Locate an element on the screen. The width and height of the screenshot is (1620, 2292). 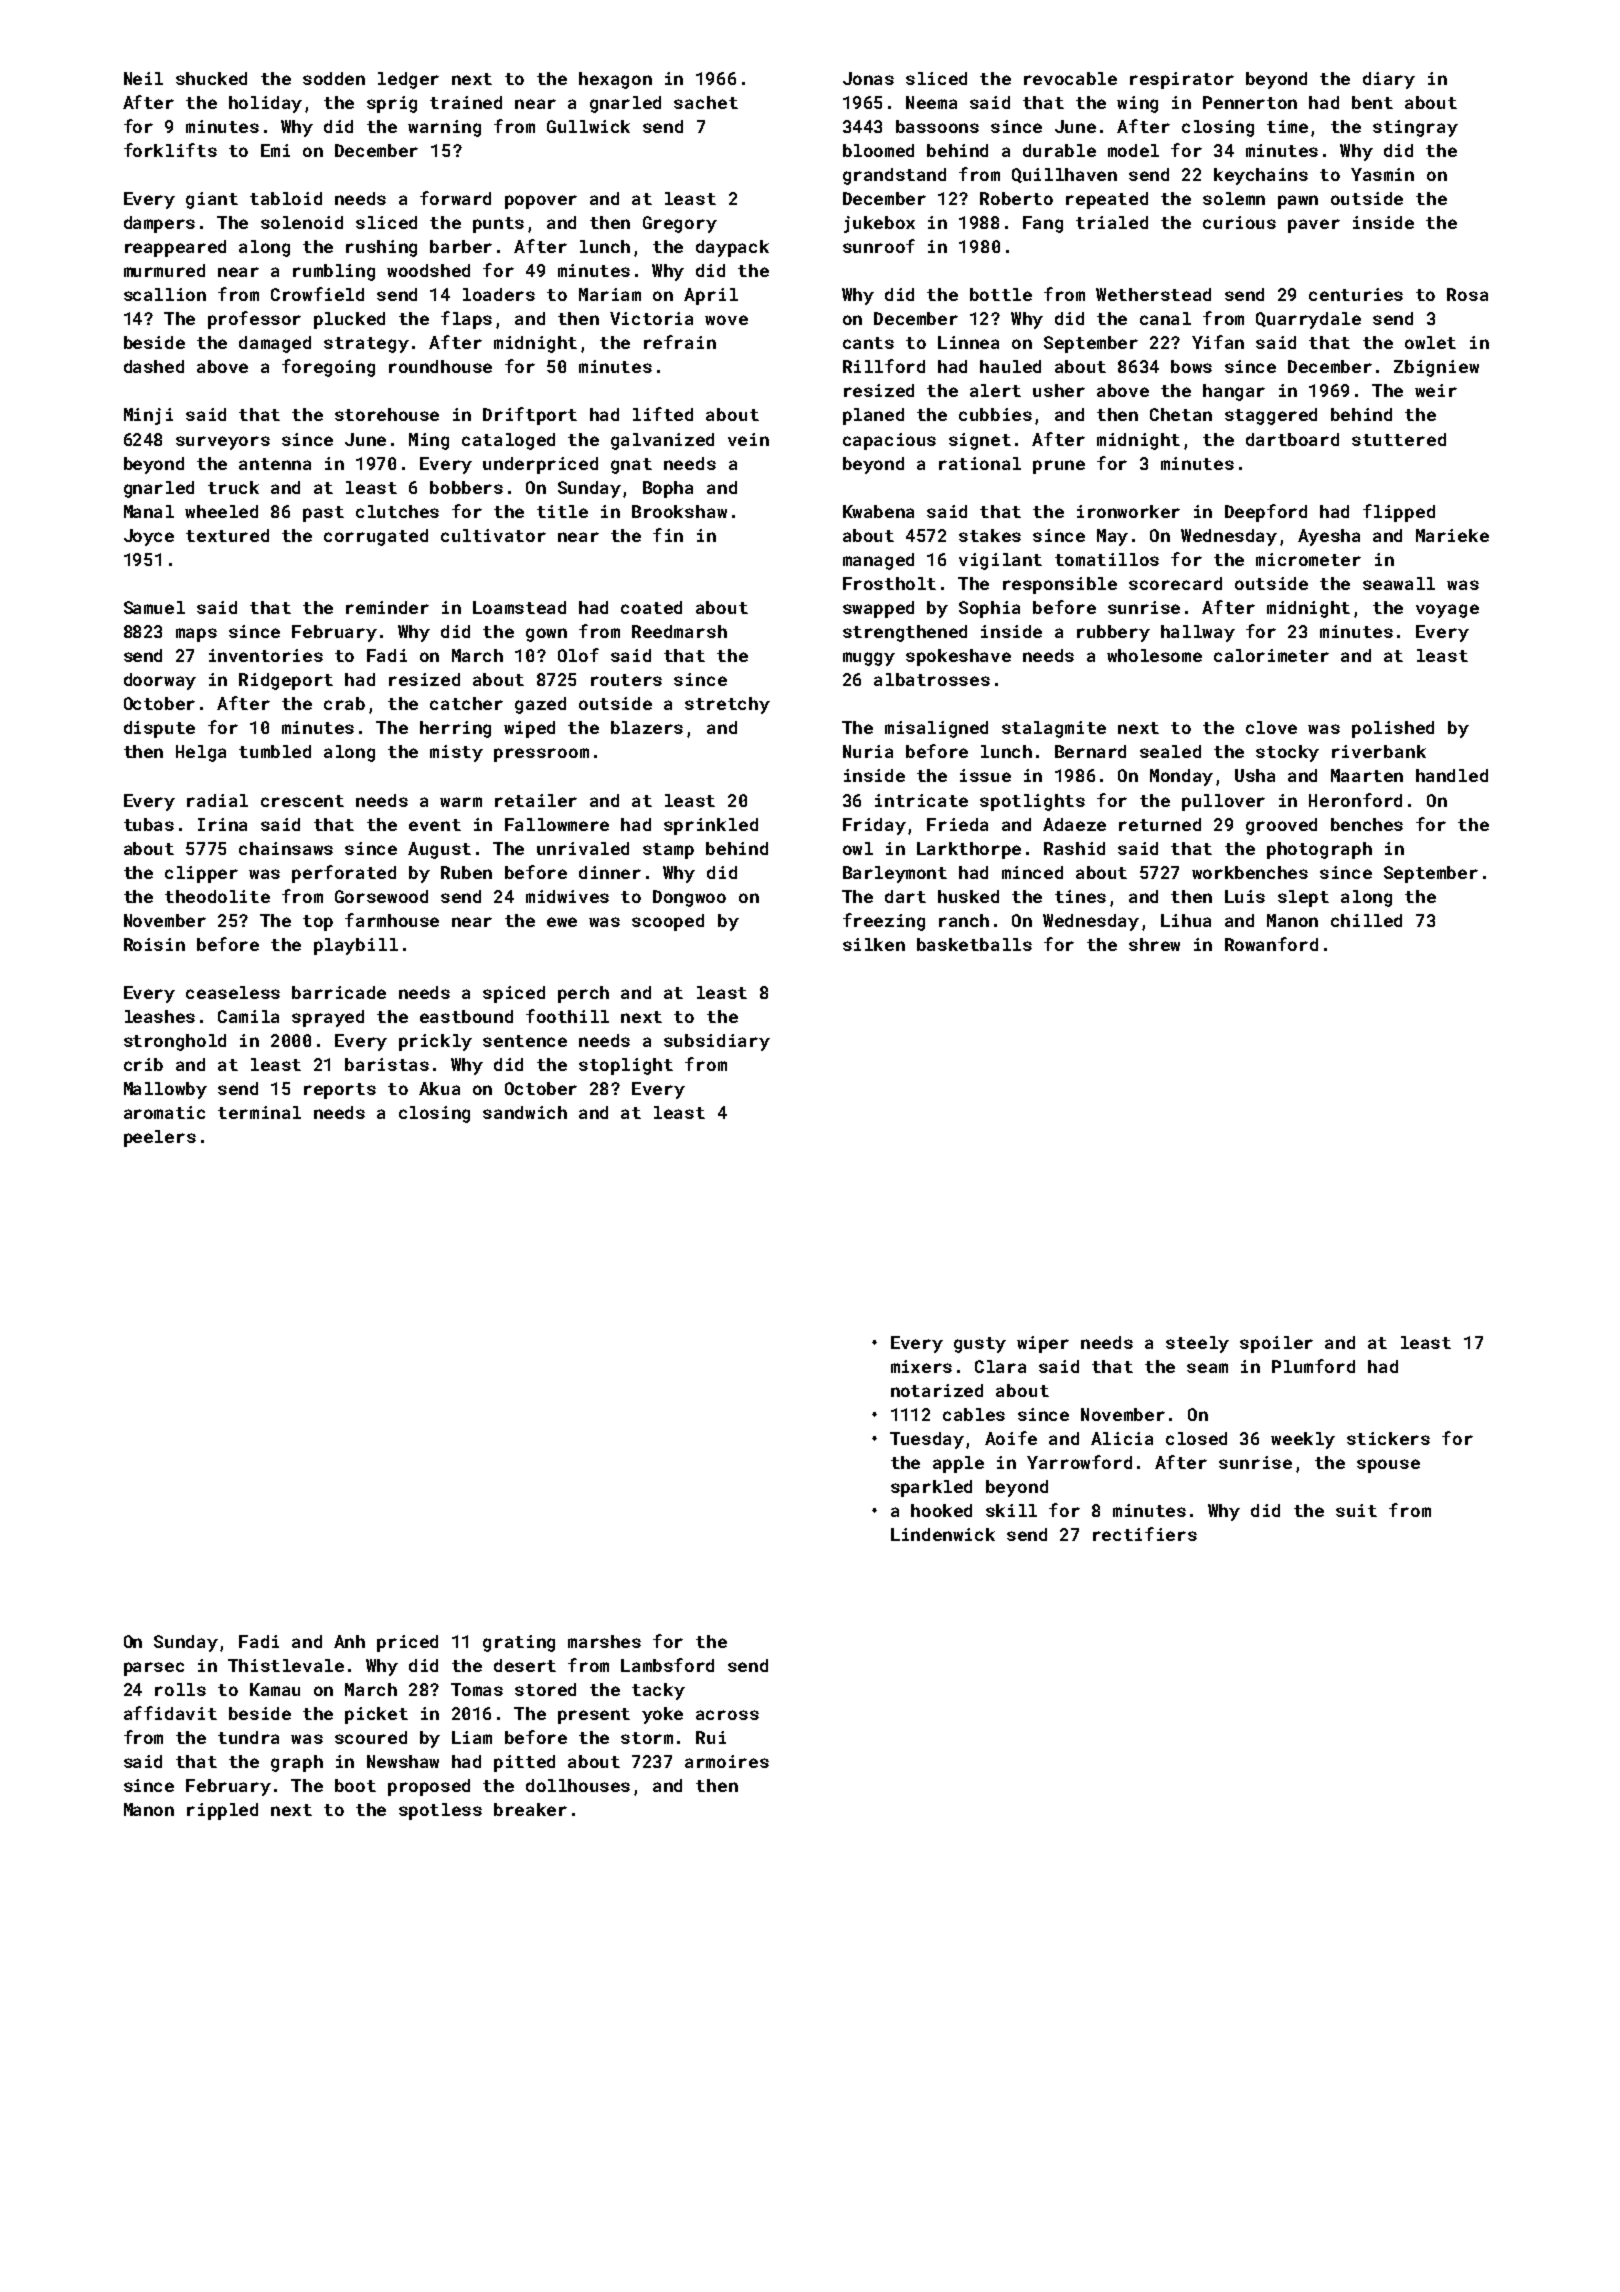
rippled is located at coordinates (222, 1811).
